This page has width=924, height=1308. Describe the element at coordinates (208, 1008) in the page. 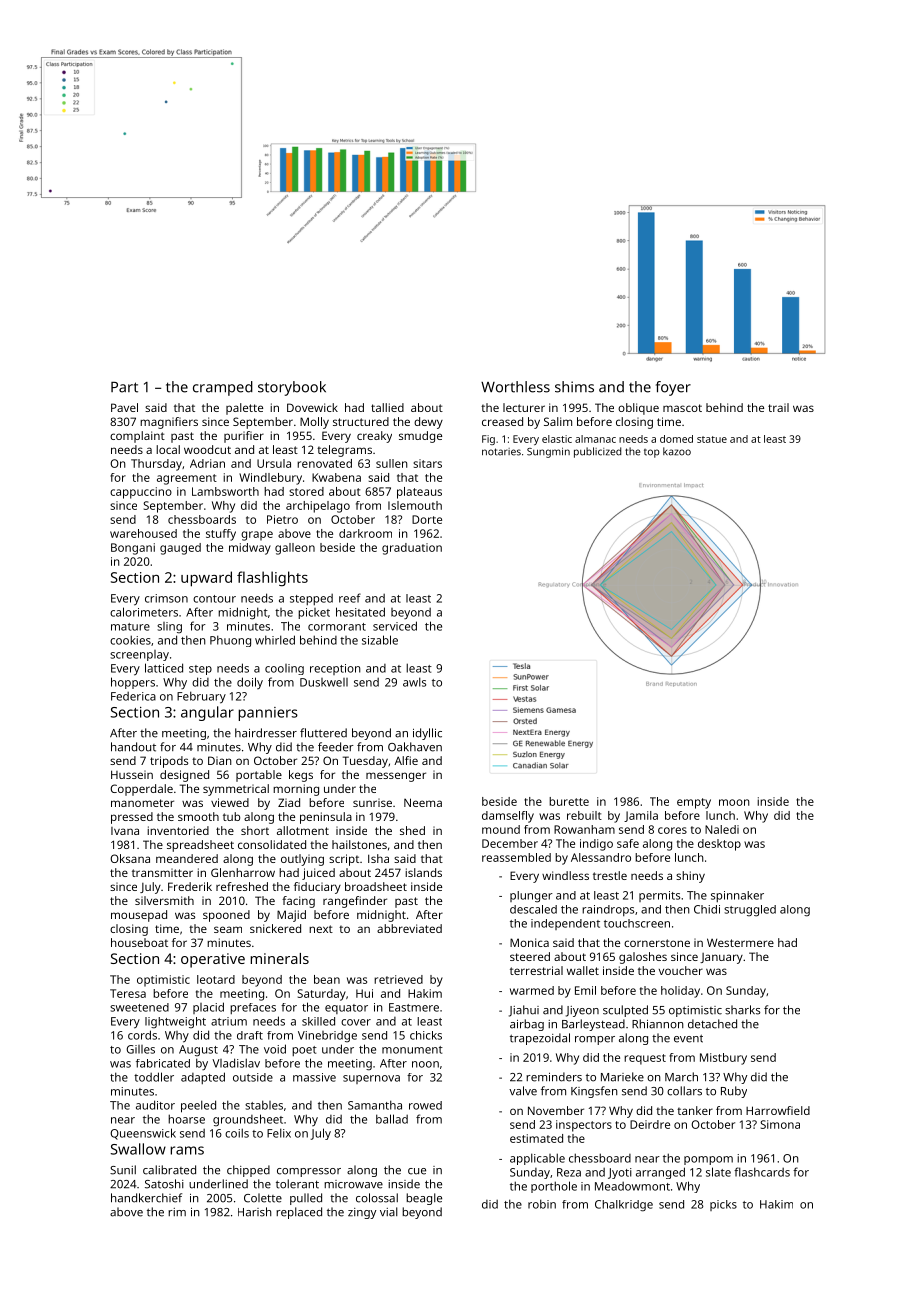

I see `placid` at that location.
